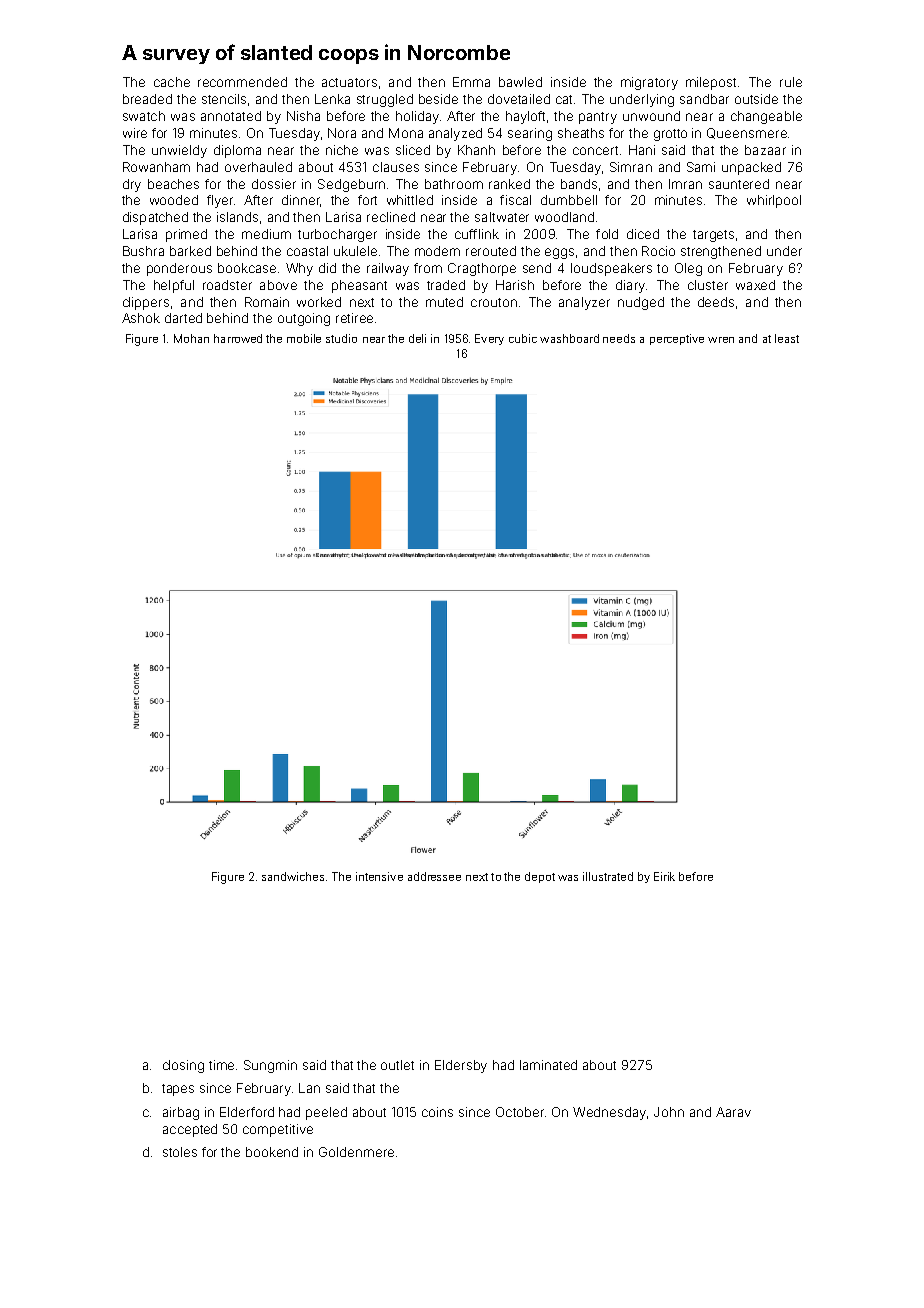  What do you see at coordinates (540, 877) in the screenshot?
I see `depot` at bounding box center [540, 877].
